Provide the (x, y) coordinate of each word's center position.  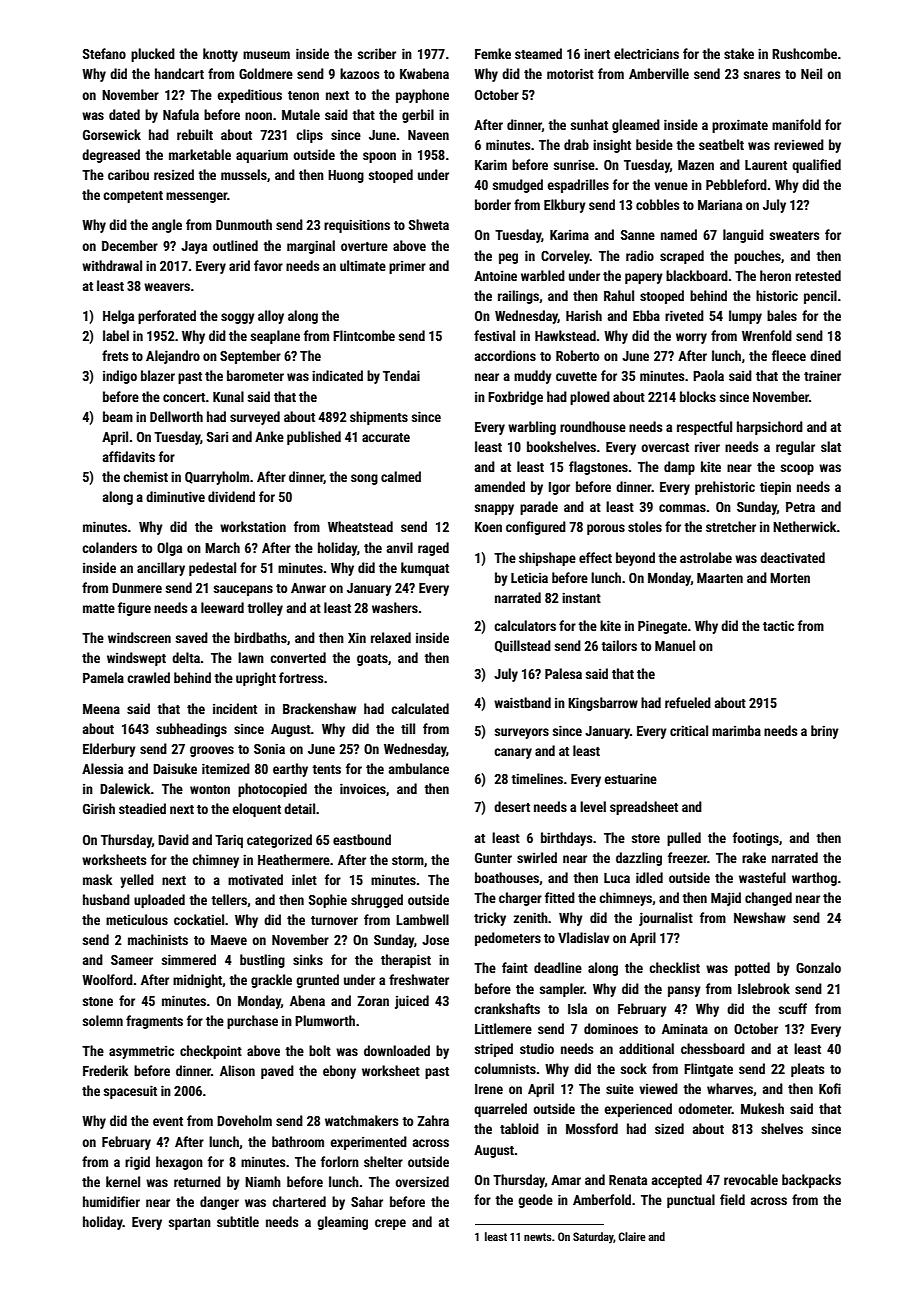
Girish (99, 808)
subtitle (238, 1221)
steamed (538, 53)
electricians (646, 53)
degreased (111, 156)
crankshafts (507, 1008)
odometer (705, 1108)
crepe (390, 1224)
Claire (632, 1236)
